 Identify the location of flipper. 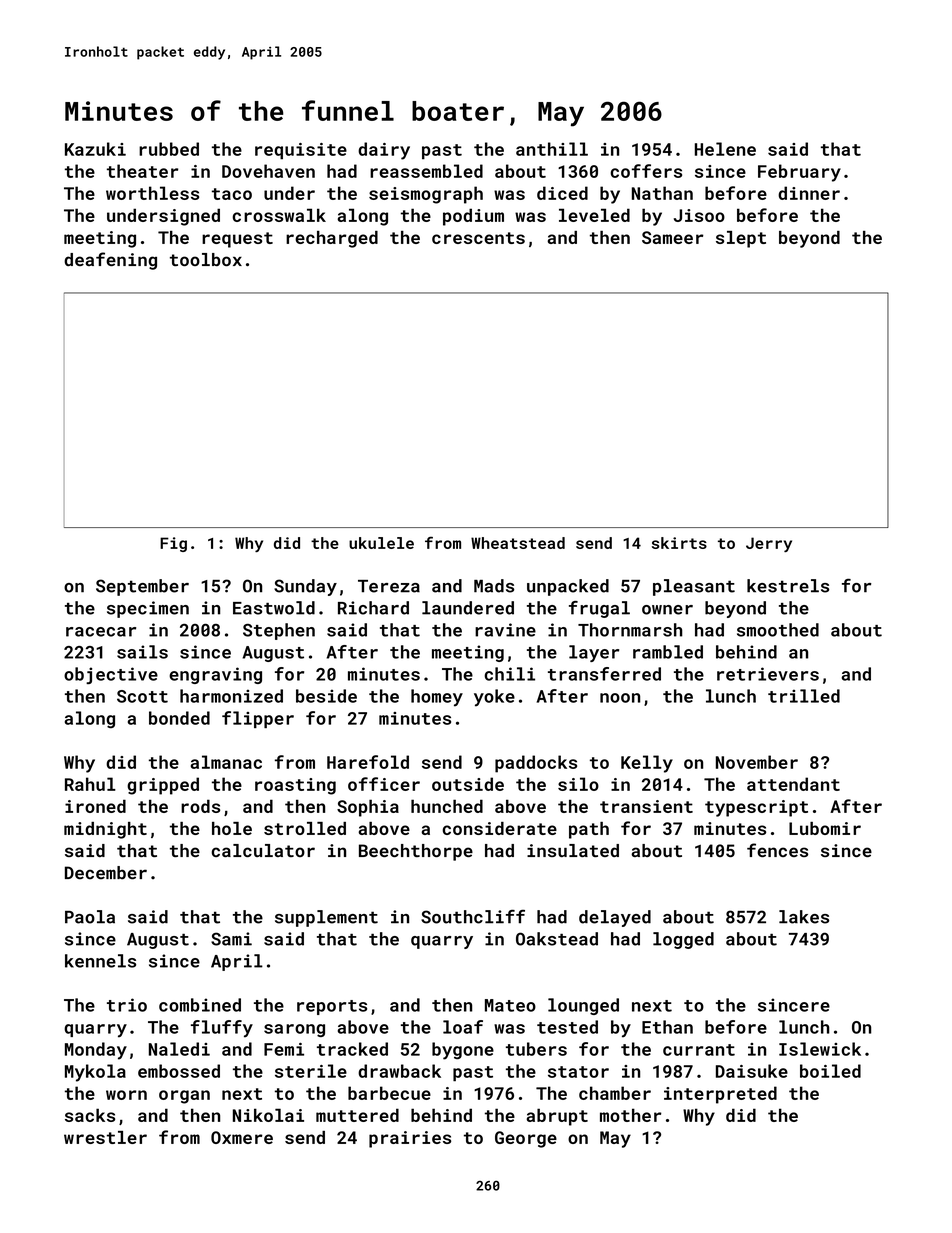
(258, 719).
